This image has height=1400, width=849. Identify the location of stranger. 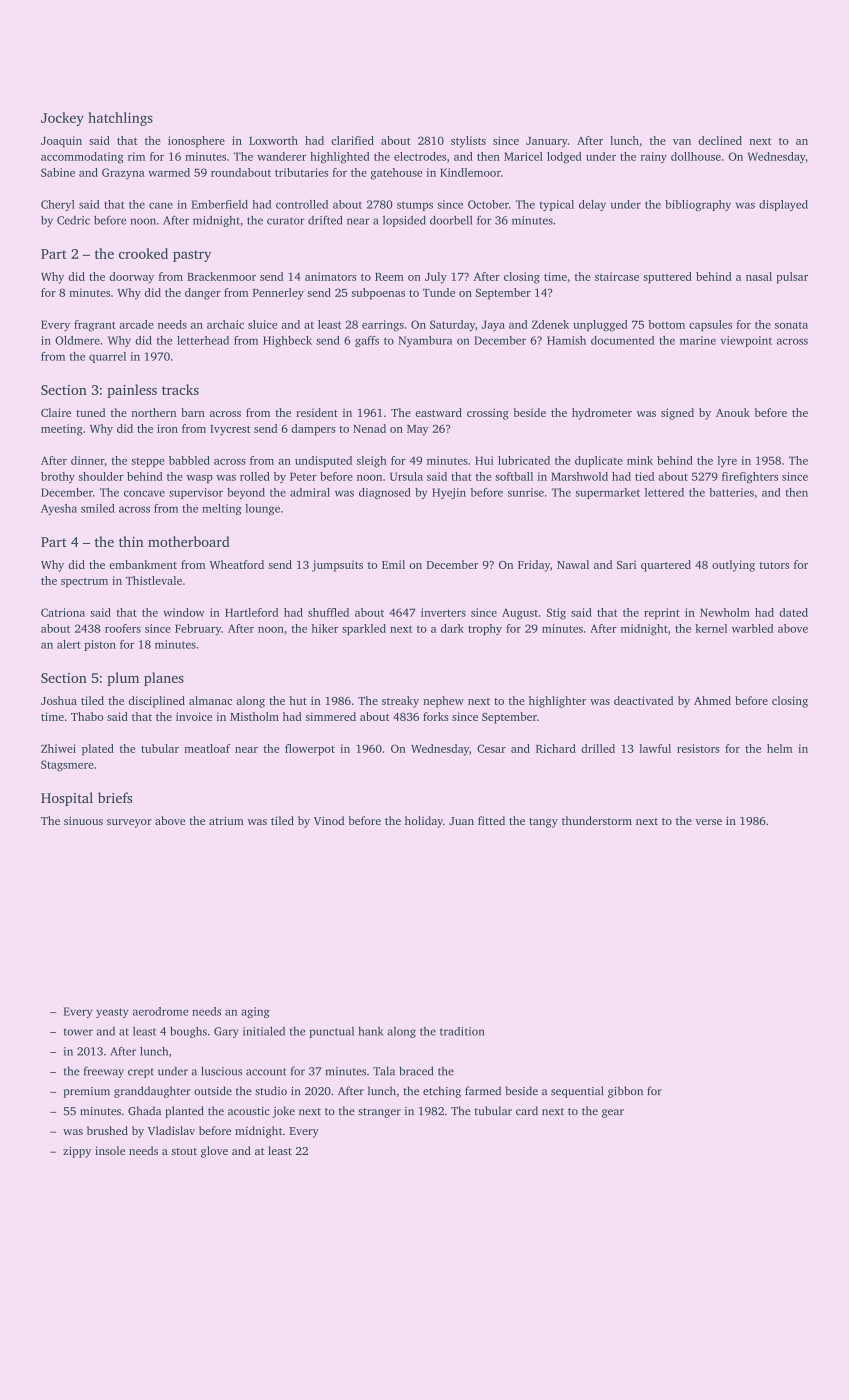
(379, 1113).
